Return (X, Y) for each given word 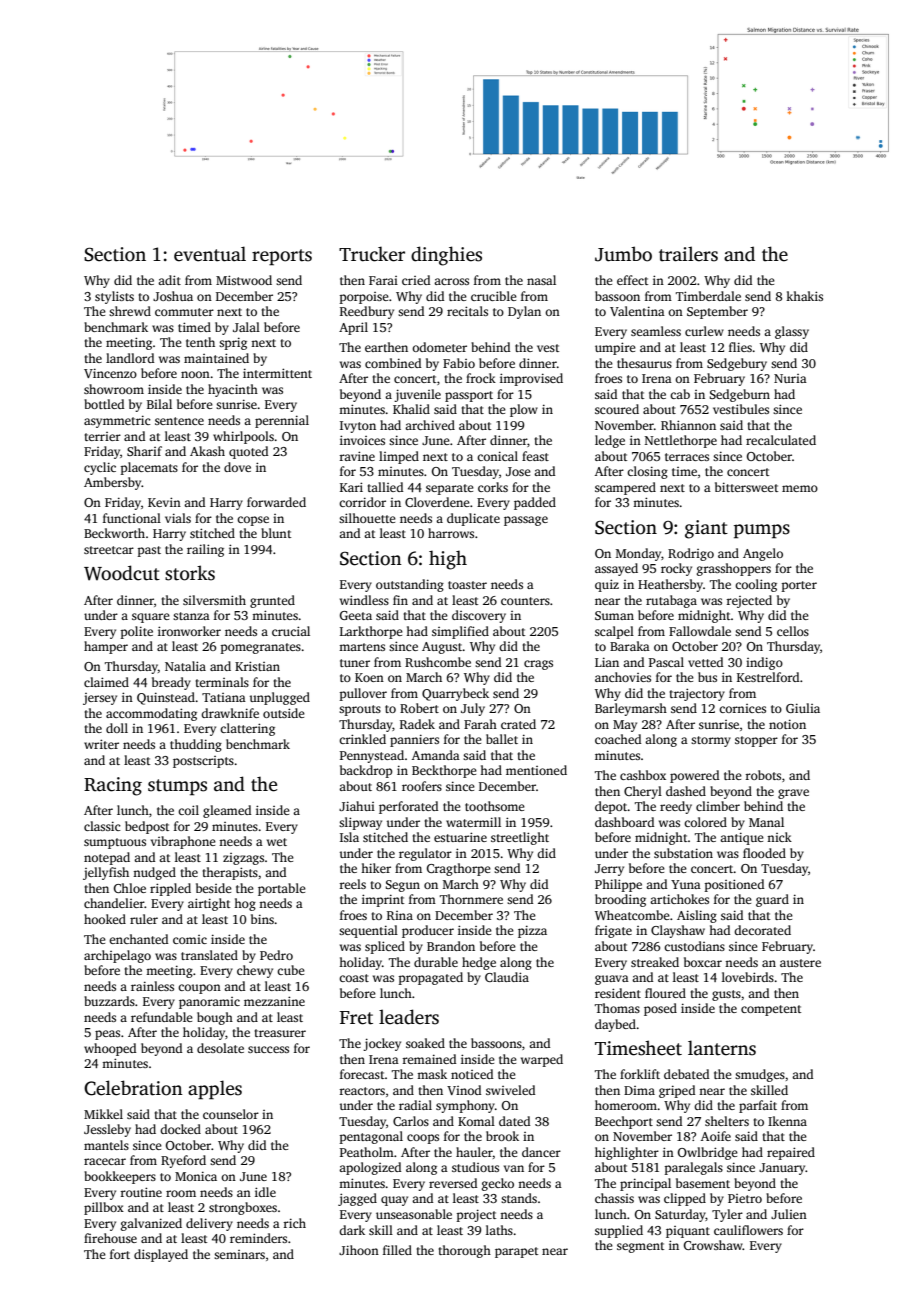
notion (787, 724)
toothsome (495, 806)
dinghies (446, 256)
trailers (688, 254)
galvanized (151, 1224)
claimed (106, 682)
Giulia (803, 708)
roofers (422, 786)
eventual (210, 254)
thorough (465, 1251)
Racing (113, 786)
